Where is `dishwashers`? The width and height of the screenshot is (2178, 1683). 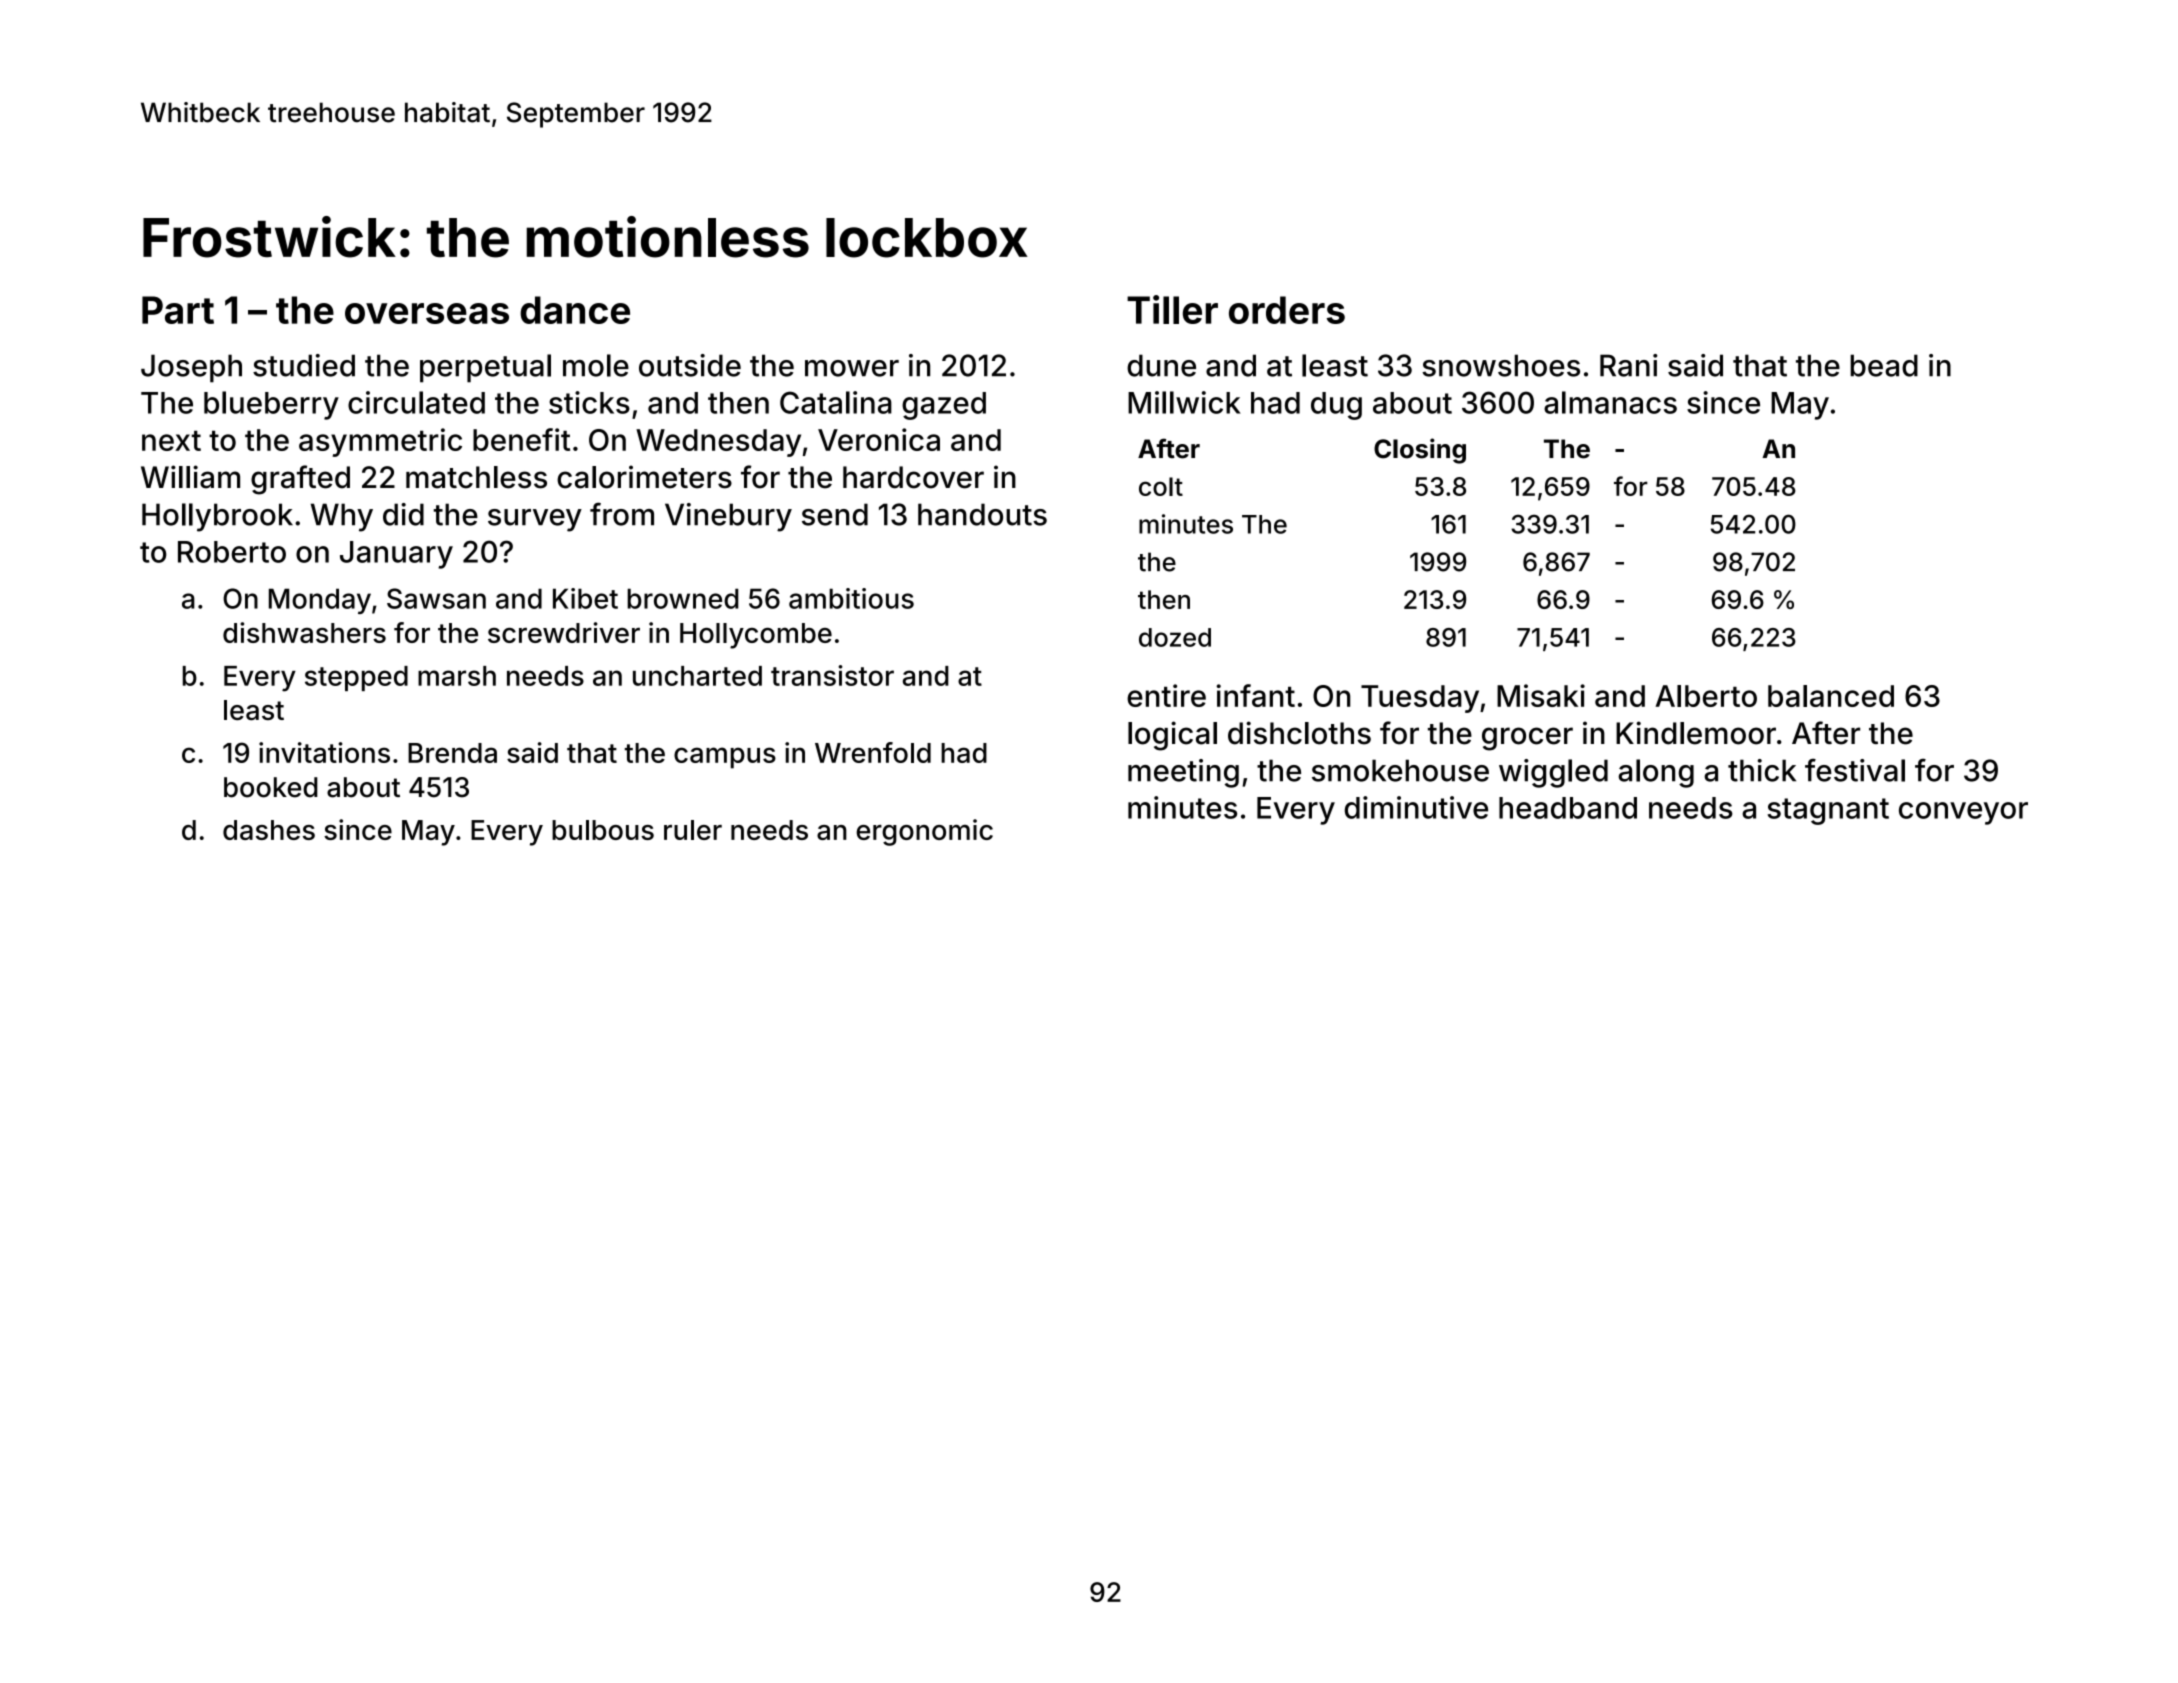
dishwashers is located at coordinates (304, 632).
